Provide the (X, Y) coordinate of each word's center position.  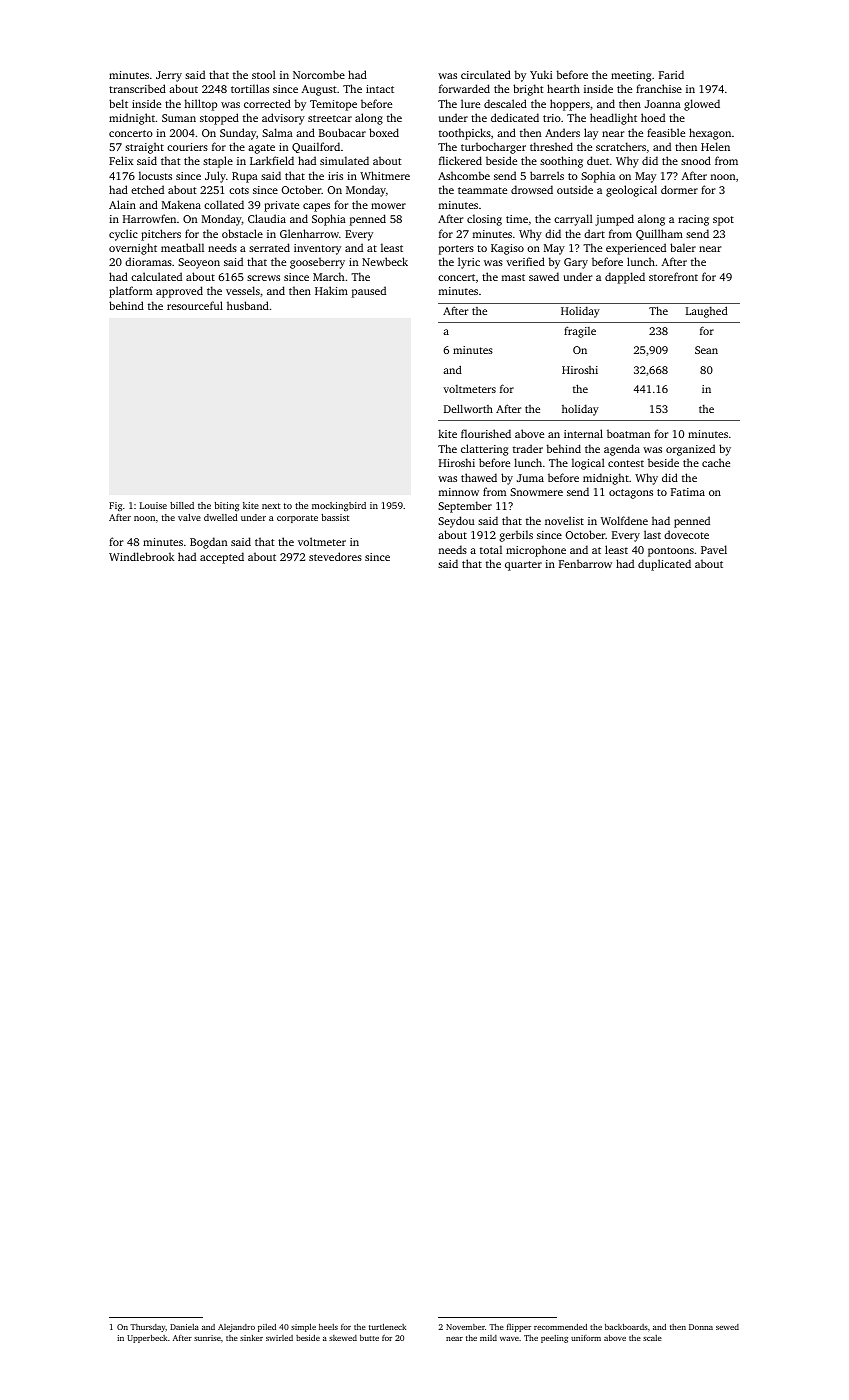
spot (723, 221)
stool (264, 74)
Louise (153, 505)
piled (267, 1328)
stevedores (335, 556)
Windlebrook (141, 556)
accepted (222, 558)
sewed (727, 1327)
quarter (523, 566)
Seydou (456, 522)
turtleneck (387, 1326)
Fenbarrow (585, 563)
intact (380, 89)
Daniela (184, 1327)
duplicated (664, 565)
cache (716, 462)
